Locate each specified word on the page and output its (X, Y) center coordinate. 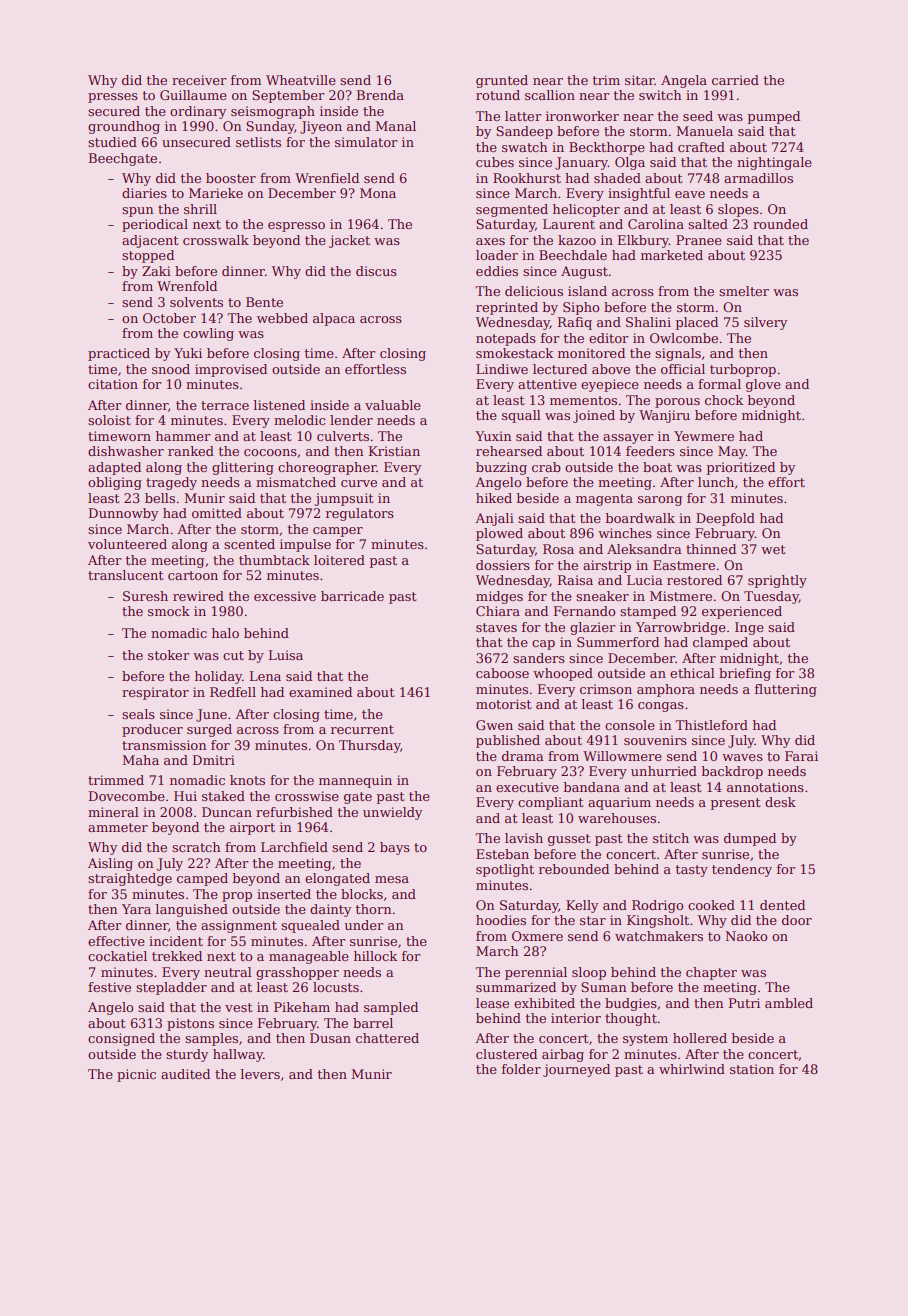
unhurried (664, 771)
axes (490, 241)
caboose (502, 673)
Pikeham (302, 1007)
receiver (199, 80)
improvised (231, 370)
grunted (502, 81)
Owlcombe (684, 338)
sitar (640, 80)
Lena (265, 676)
